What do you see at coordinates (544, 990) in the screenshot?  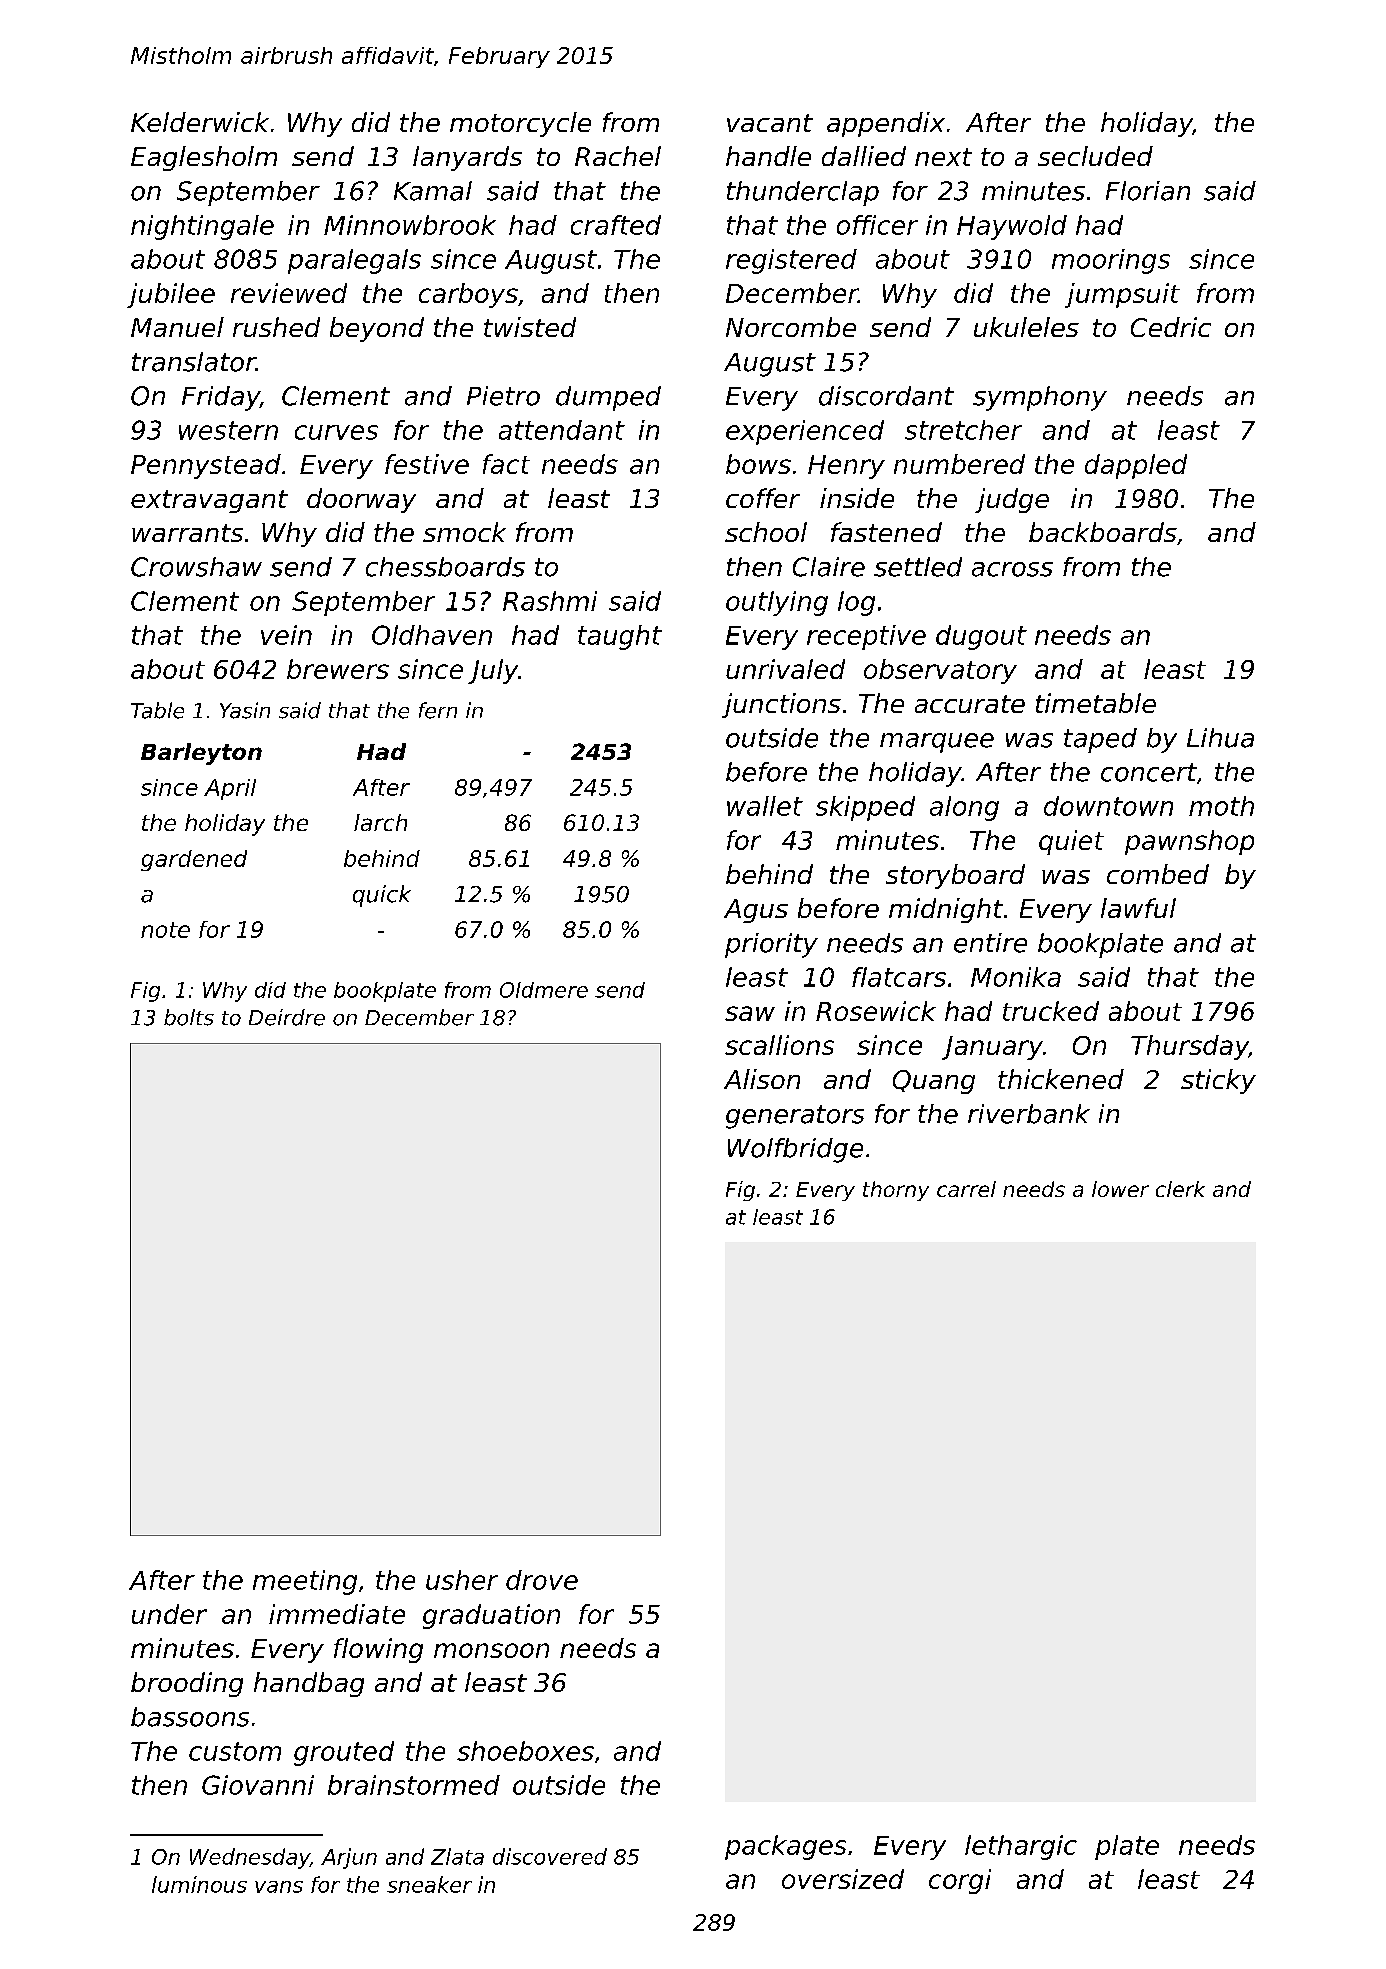 I see `Oldmere` at bounding box center [544, 990].
